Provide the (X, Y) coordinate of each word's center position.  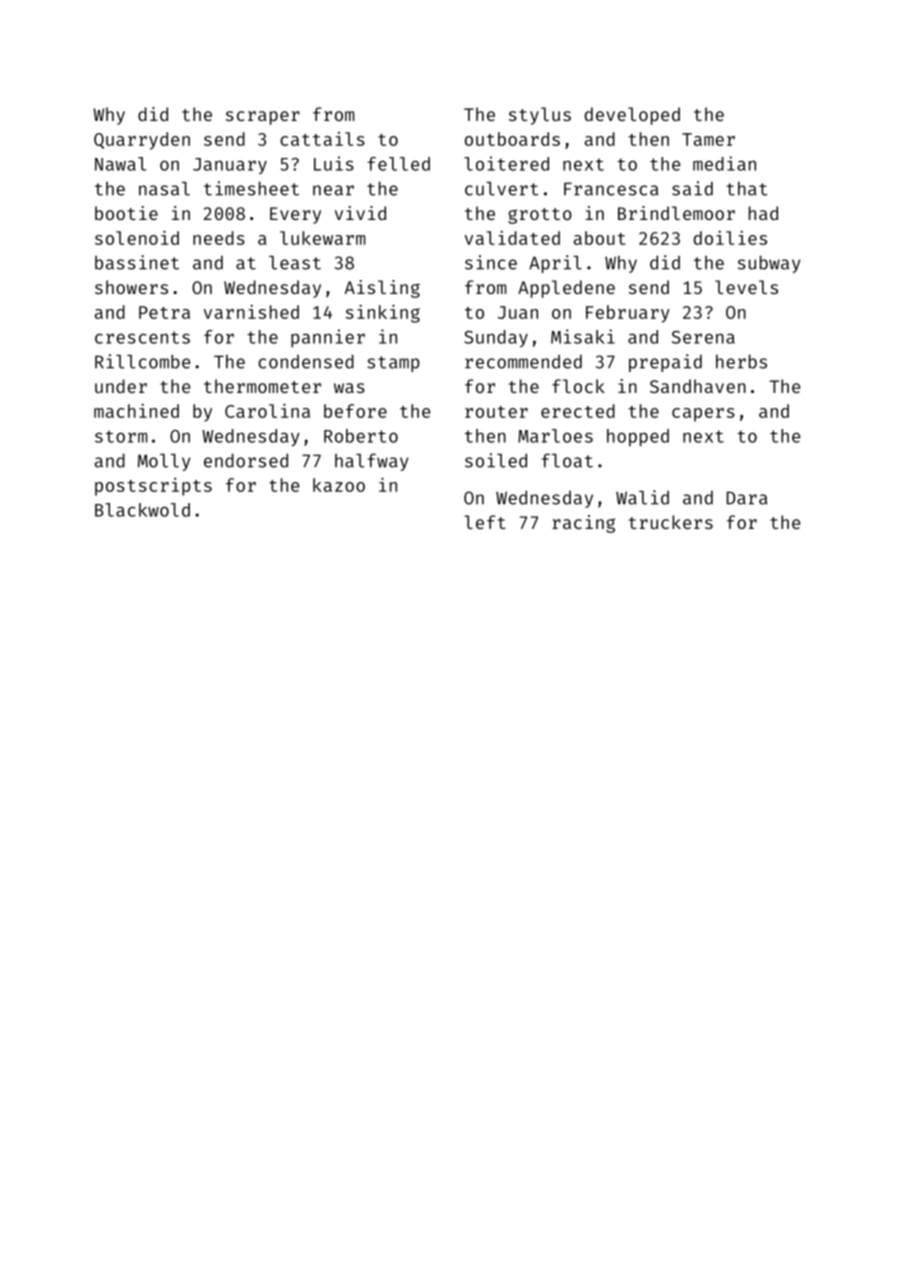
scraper (263, 118)
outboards (512, 139)
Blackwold (142, 510)
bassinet (137, 262)
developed (632, 116)
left (485, 522)
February (628, 314)
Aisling (382, 289)
